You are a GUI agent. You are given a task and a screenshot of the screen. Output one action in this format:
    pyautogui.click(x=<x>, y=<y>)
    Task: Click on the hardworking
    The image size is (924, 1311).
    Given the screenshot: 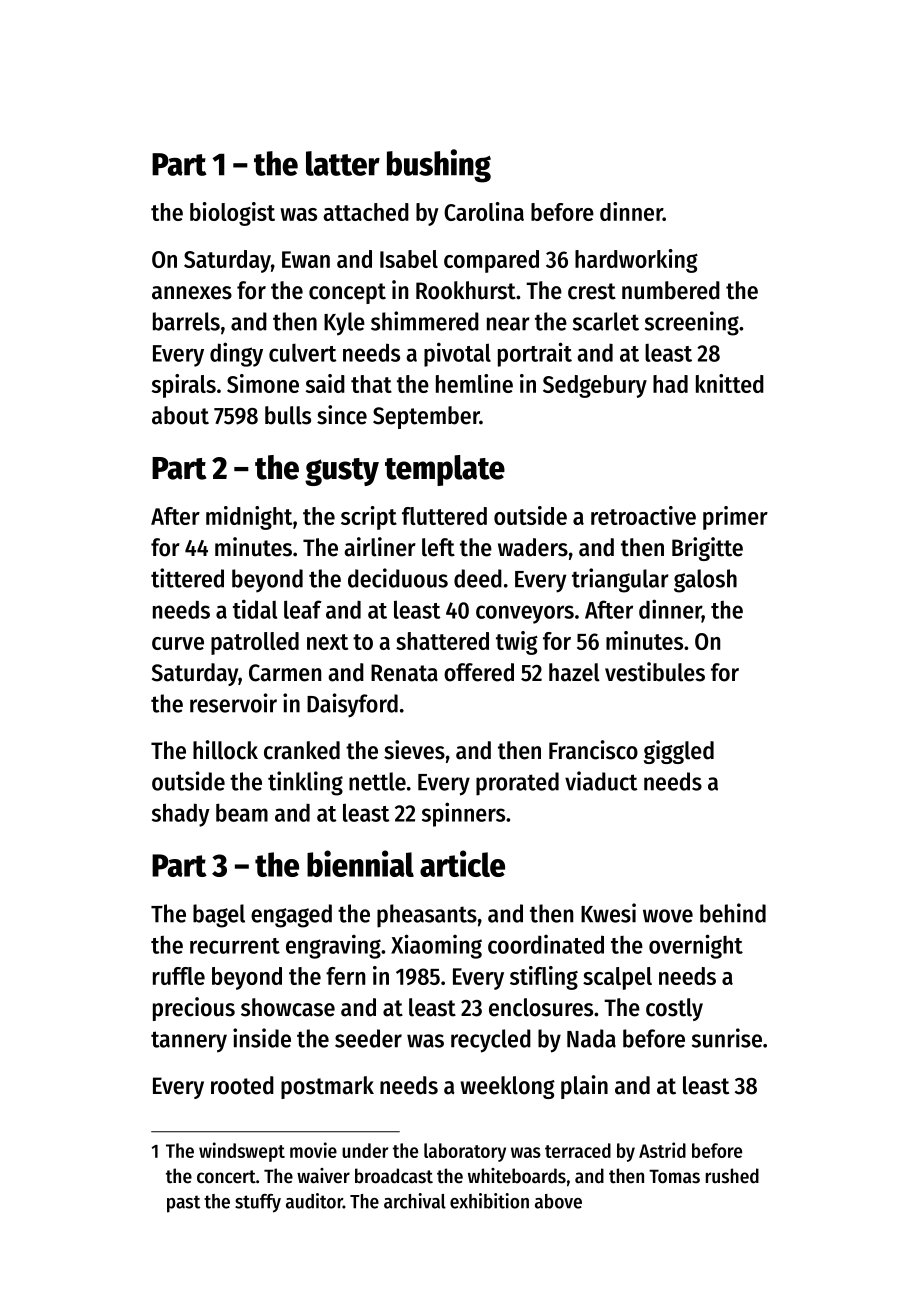 What is the action you would take?
    pyautogui.click(x=636, y=261)
